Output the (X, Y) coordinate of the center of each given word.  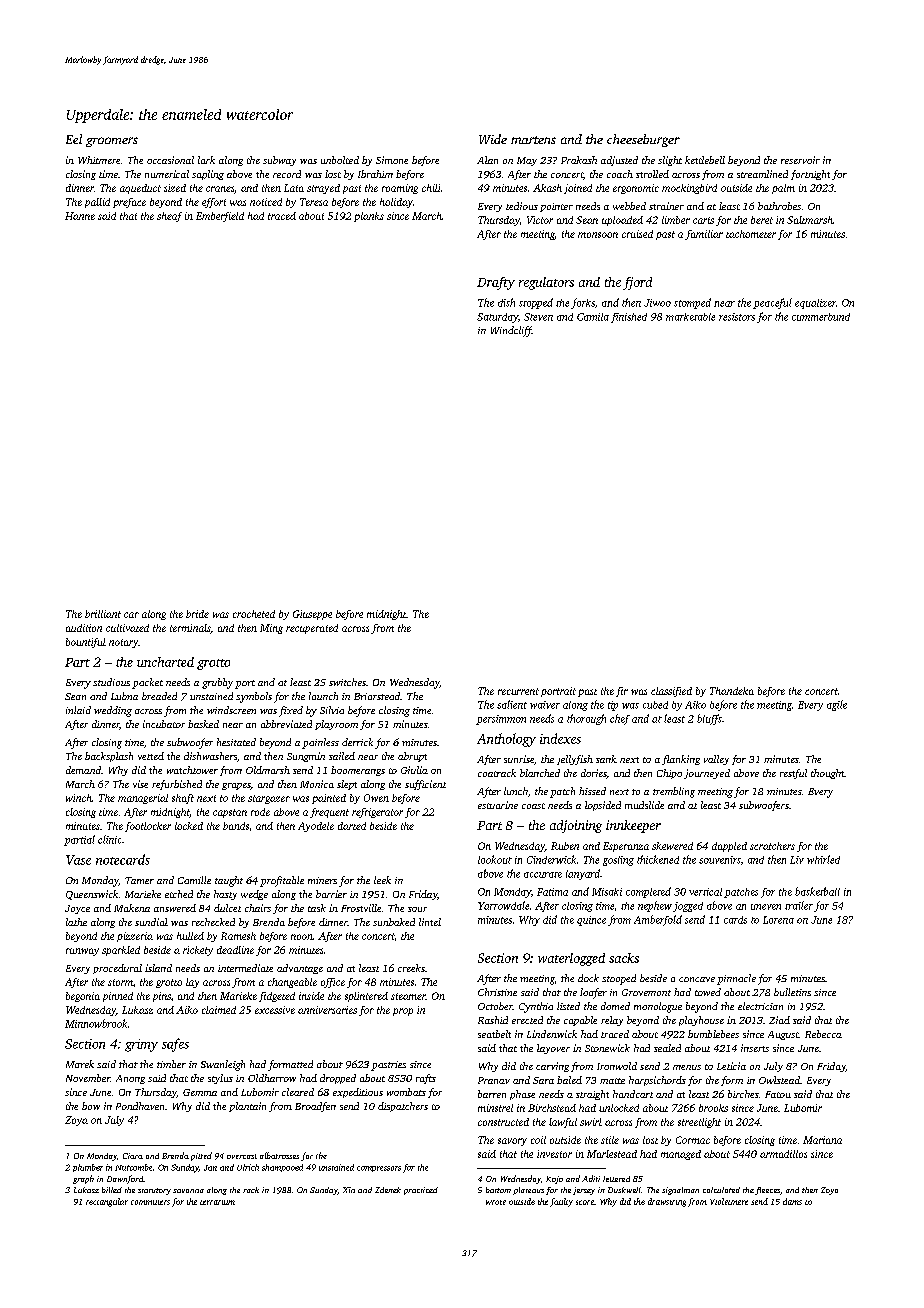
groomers (112, 142)
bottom (498, 1190)
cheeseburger (643, 140)
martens (533, 140)
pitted (201, 1156)
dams (792, 1201)
